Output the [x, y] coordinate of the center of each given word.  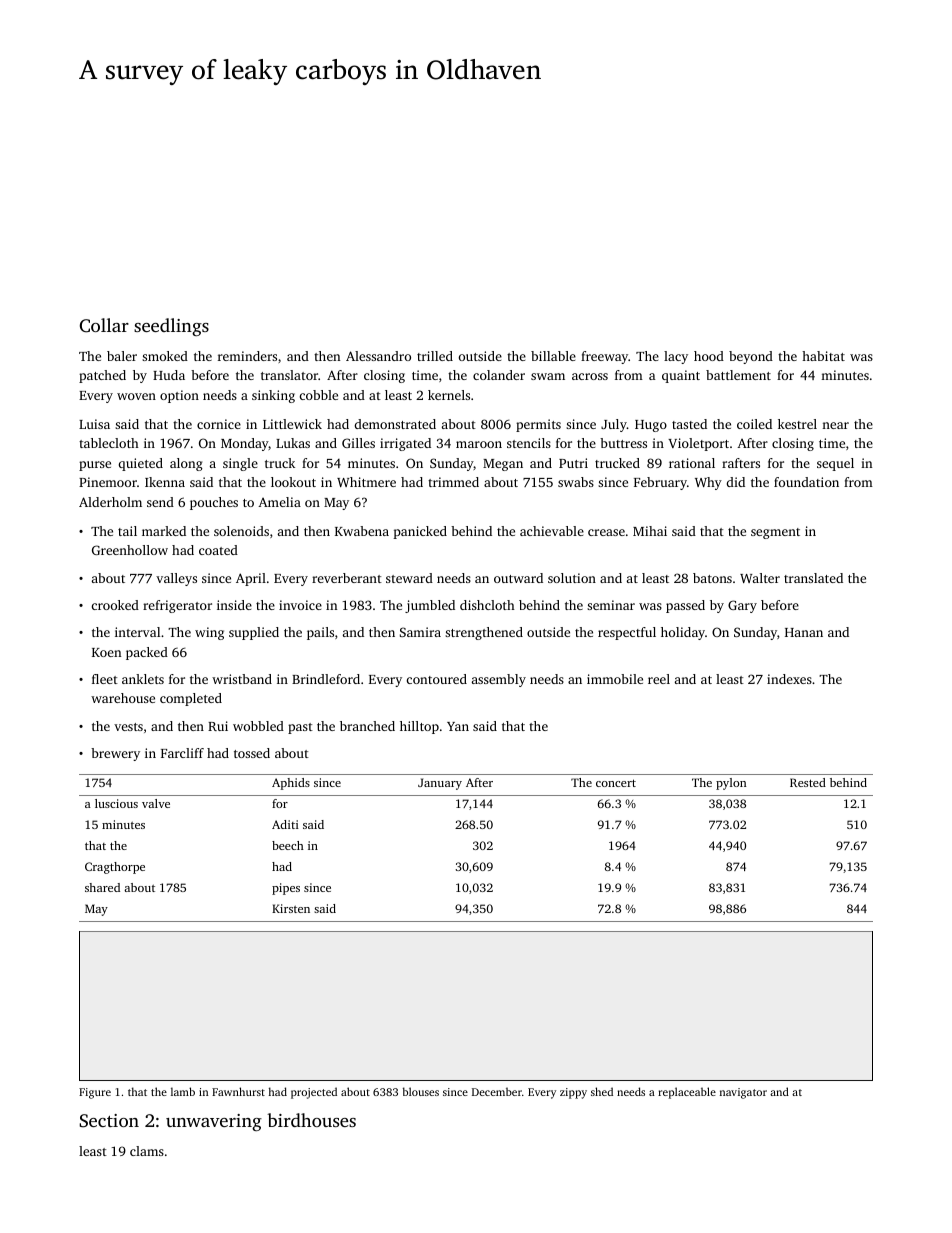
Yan [458, 726]
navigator [743, 1093]
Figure [95, 1093]
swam [548, 376]
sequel [835, 464]
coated [218, 550]
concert [616, 783]
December [497, 1091]
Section [109, 1121]
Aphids [291, 784]
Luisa [94, 424]
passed [685, 606]
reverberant [347, 578]
